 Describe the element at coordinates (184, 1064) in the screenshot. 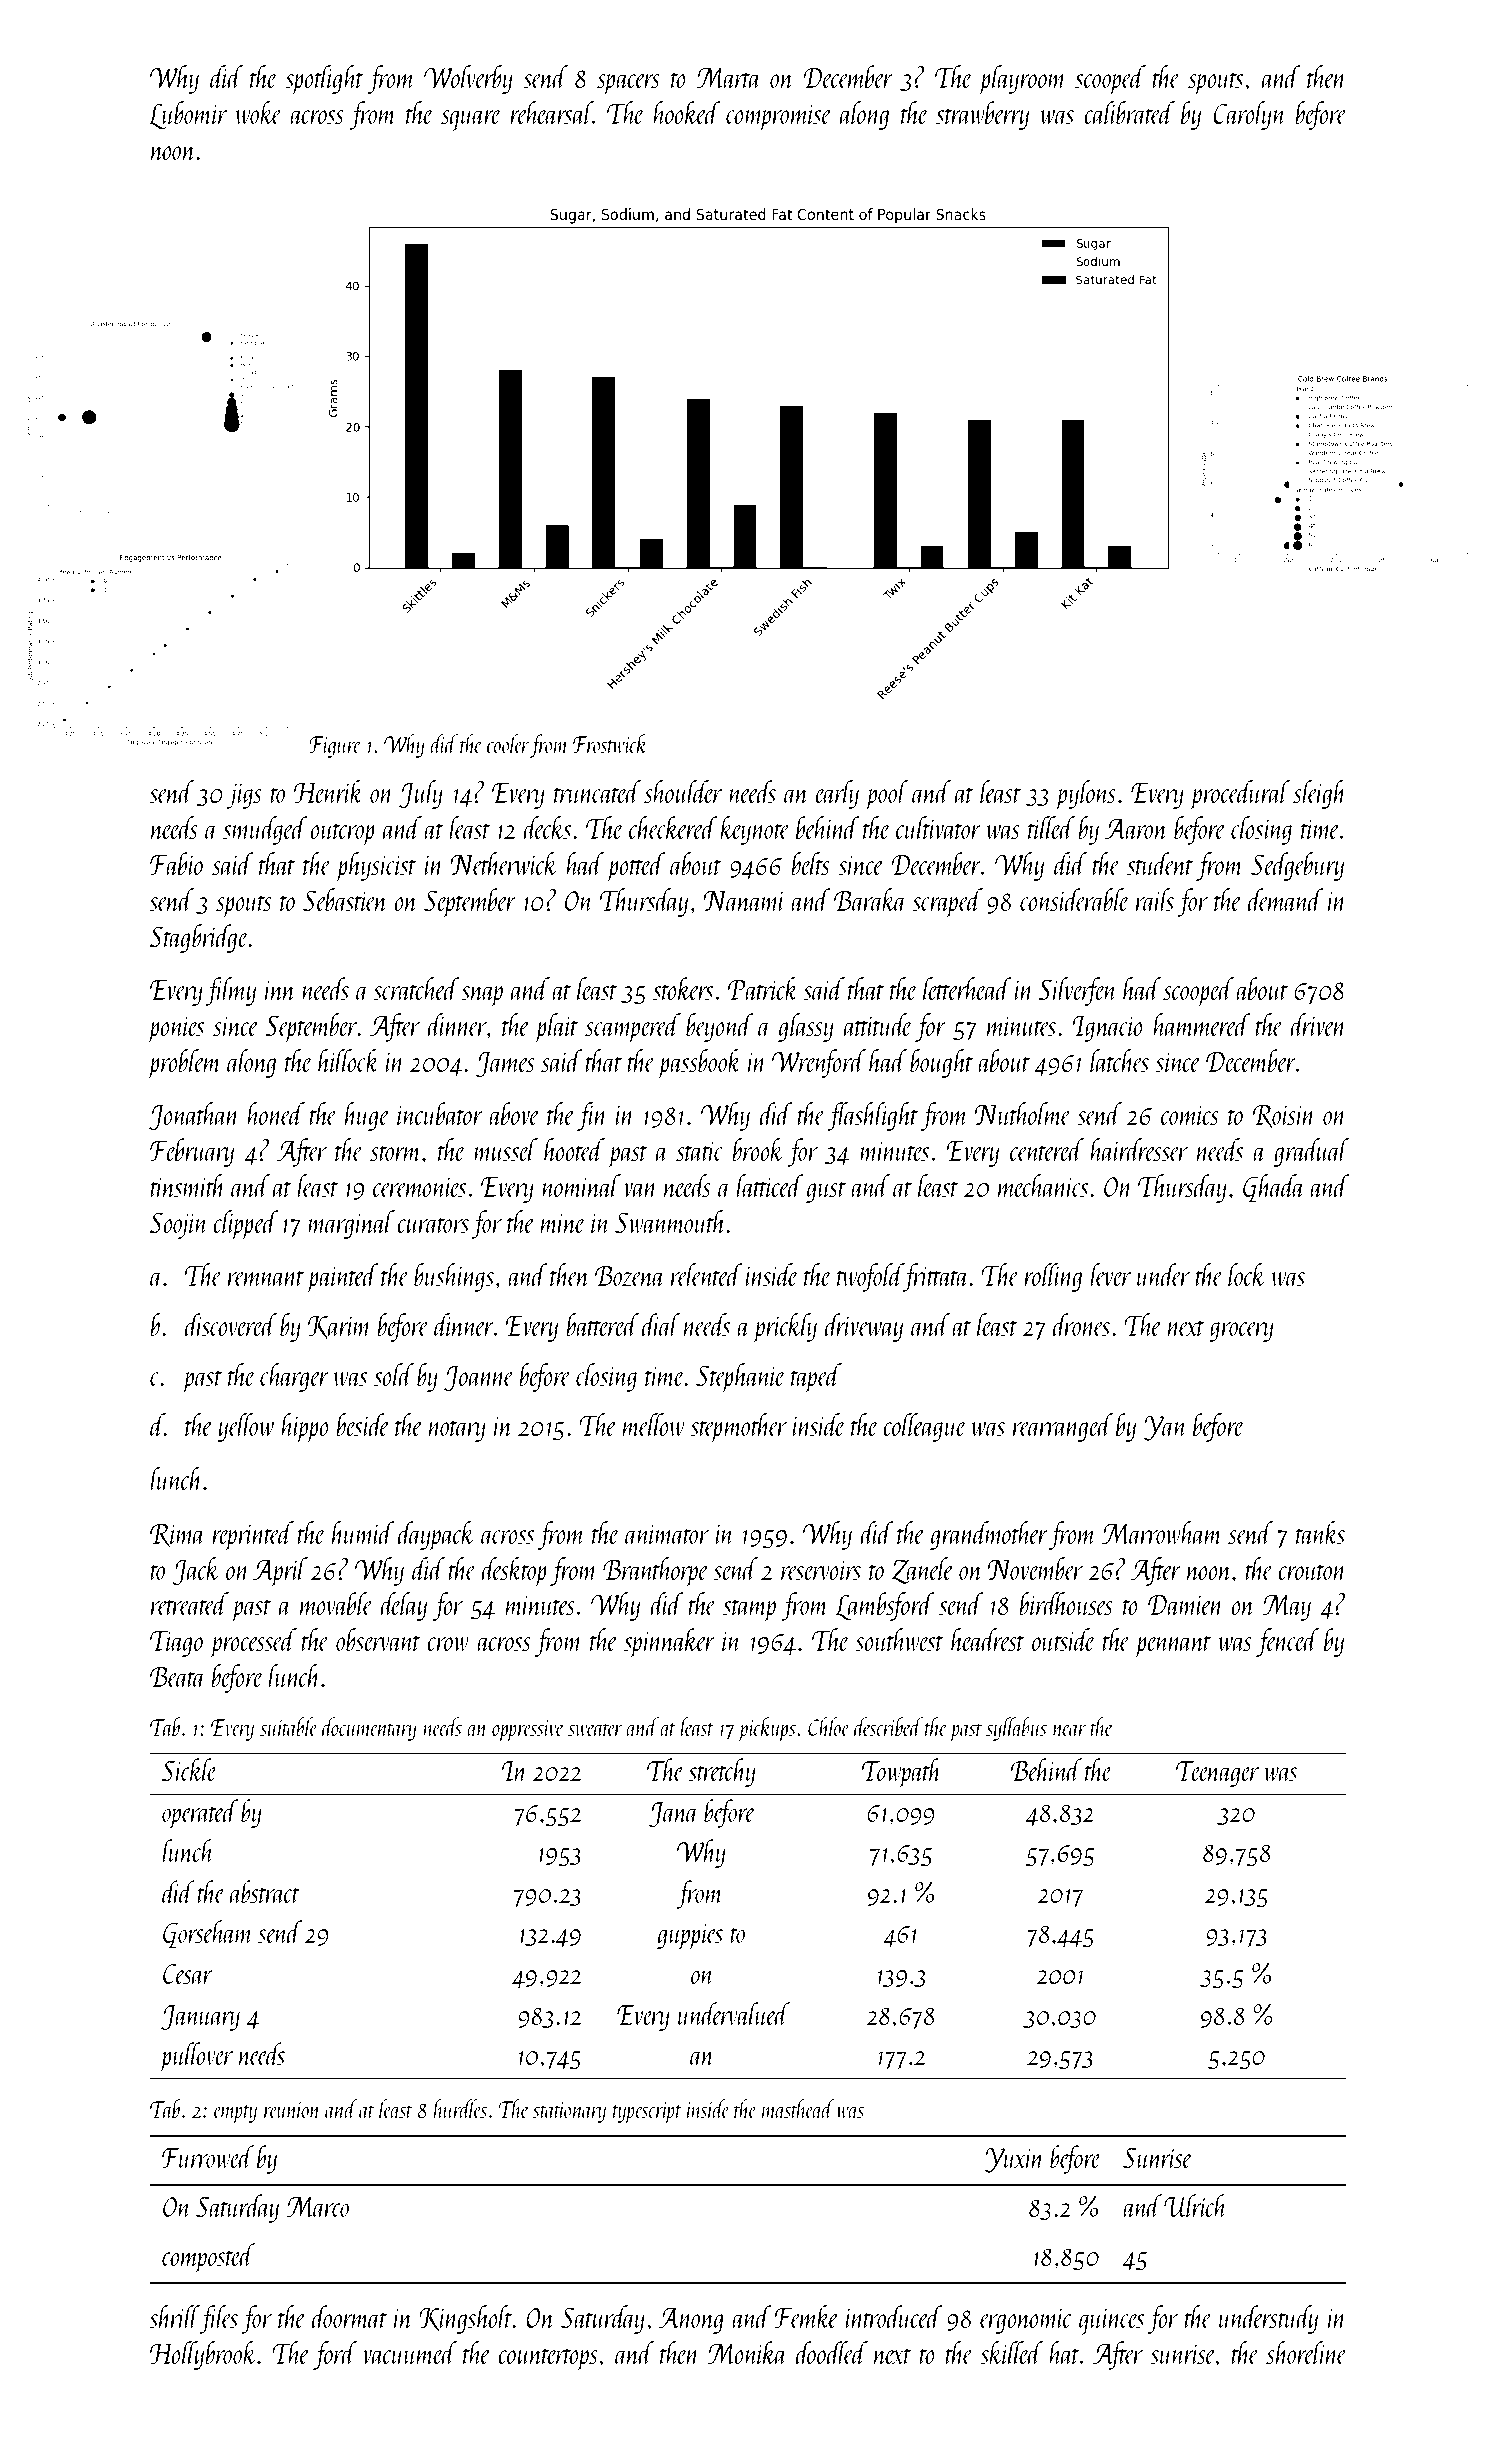

I see `problem` at that location.
